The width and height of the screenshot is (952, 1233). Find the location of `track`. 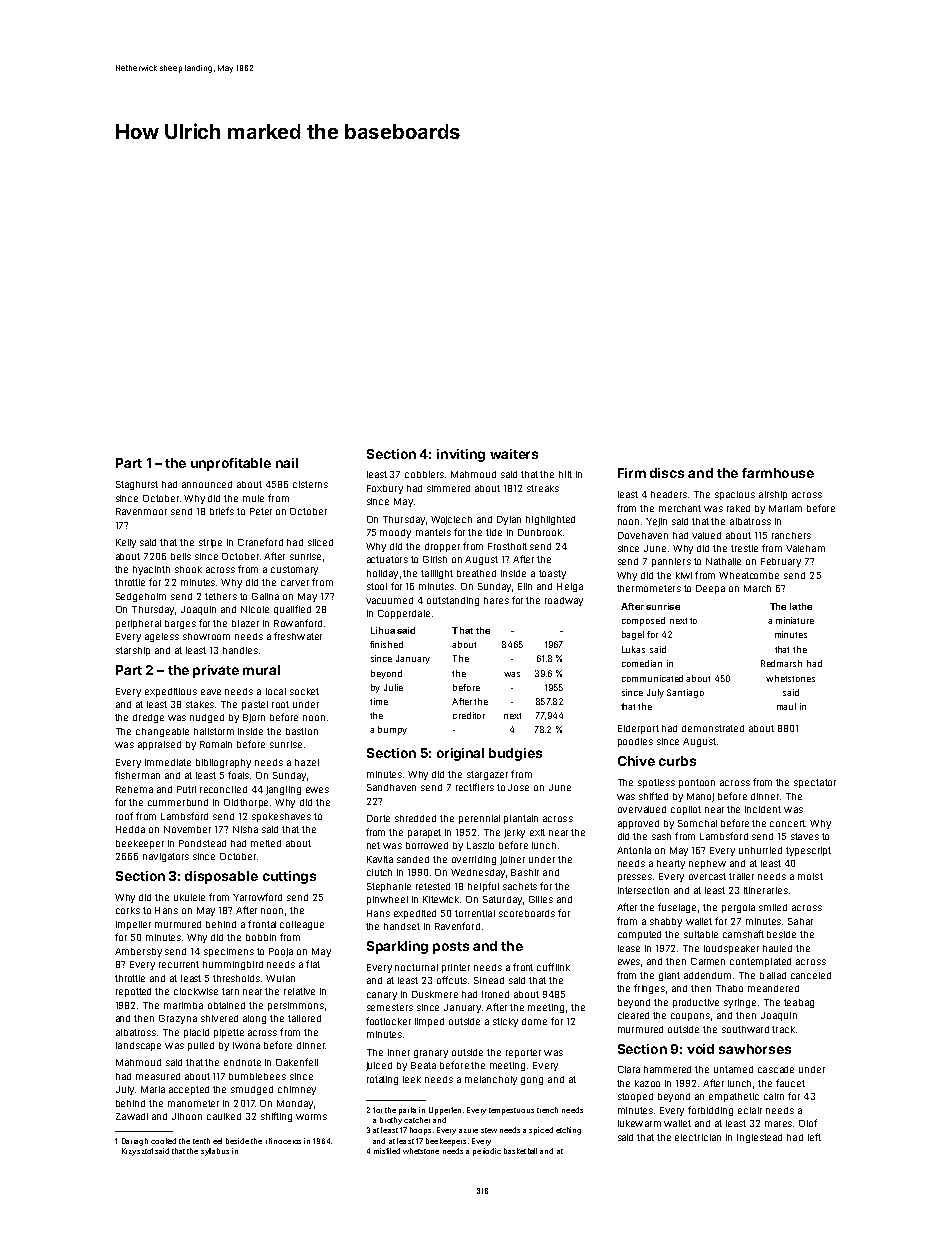

track is located at coordinates (783, 1029).
